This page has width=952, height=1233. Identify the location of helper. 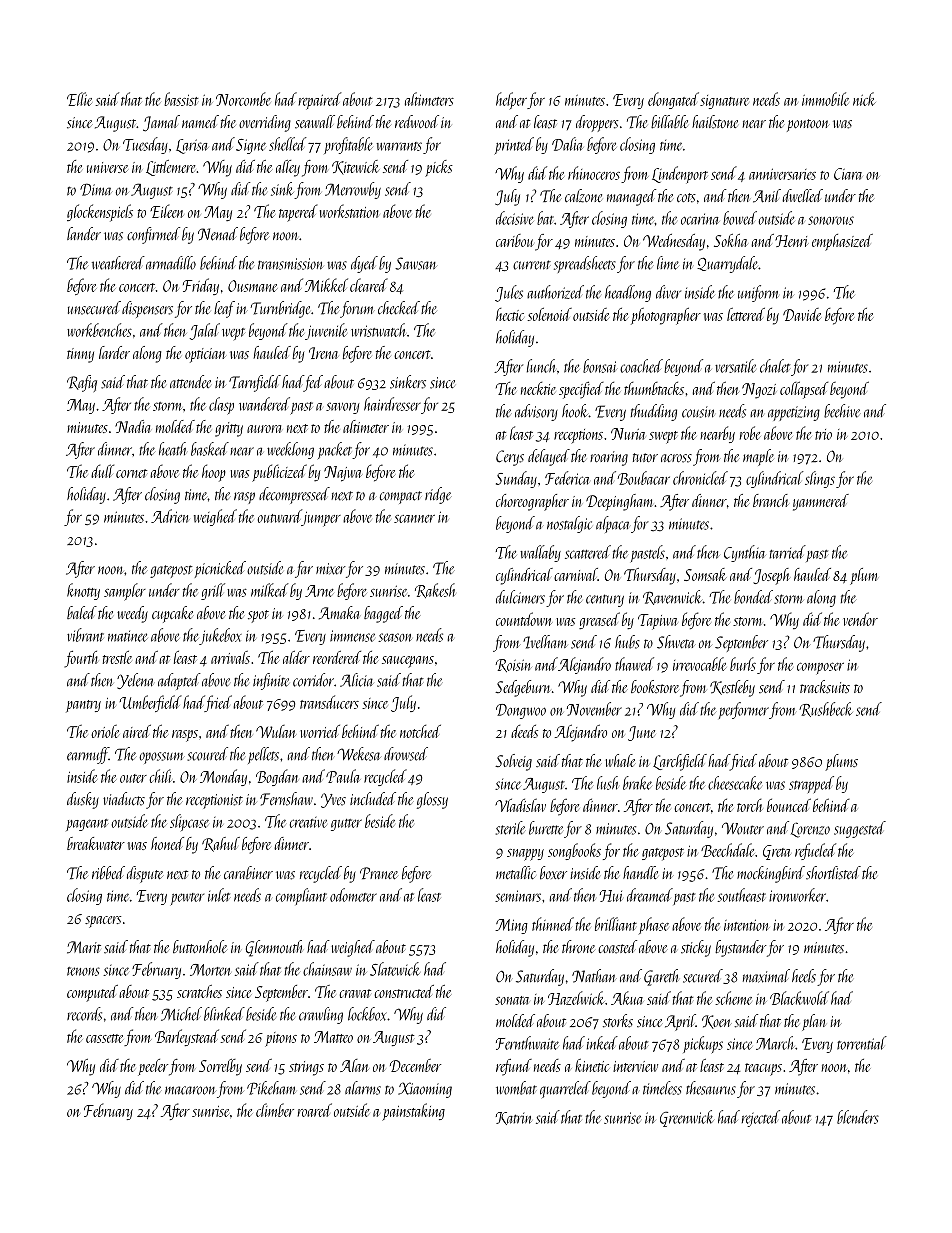
(511, 101).
